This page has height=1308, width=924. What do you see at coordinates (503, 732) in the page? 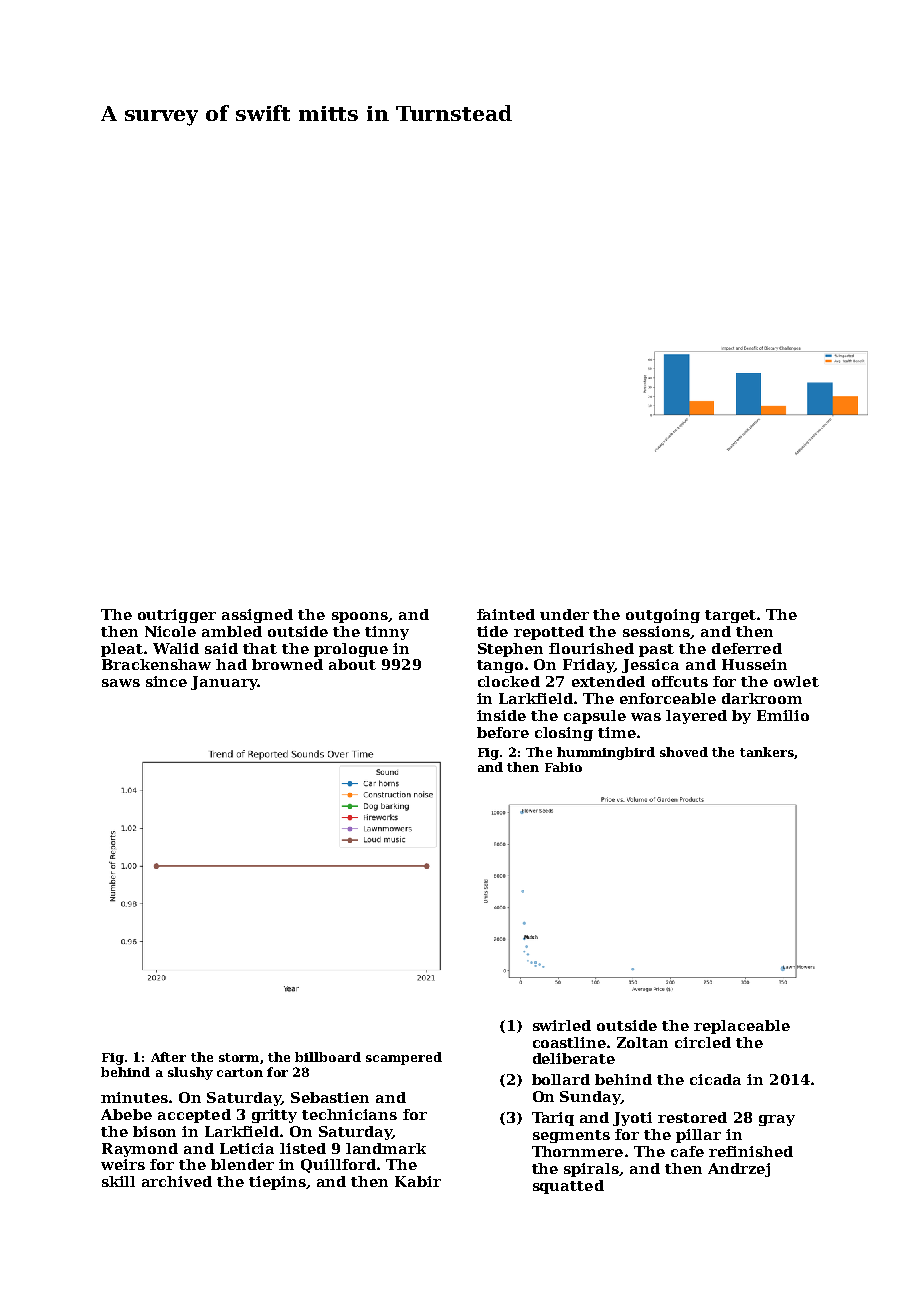
I see `before` at bounding box center [503, 732].
